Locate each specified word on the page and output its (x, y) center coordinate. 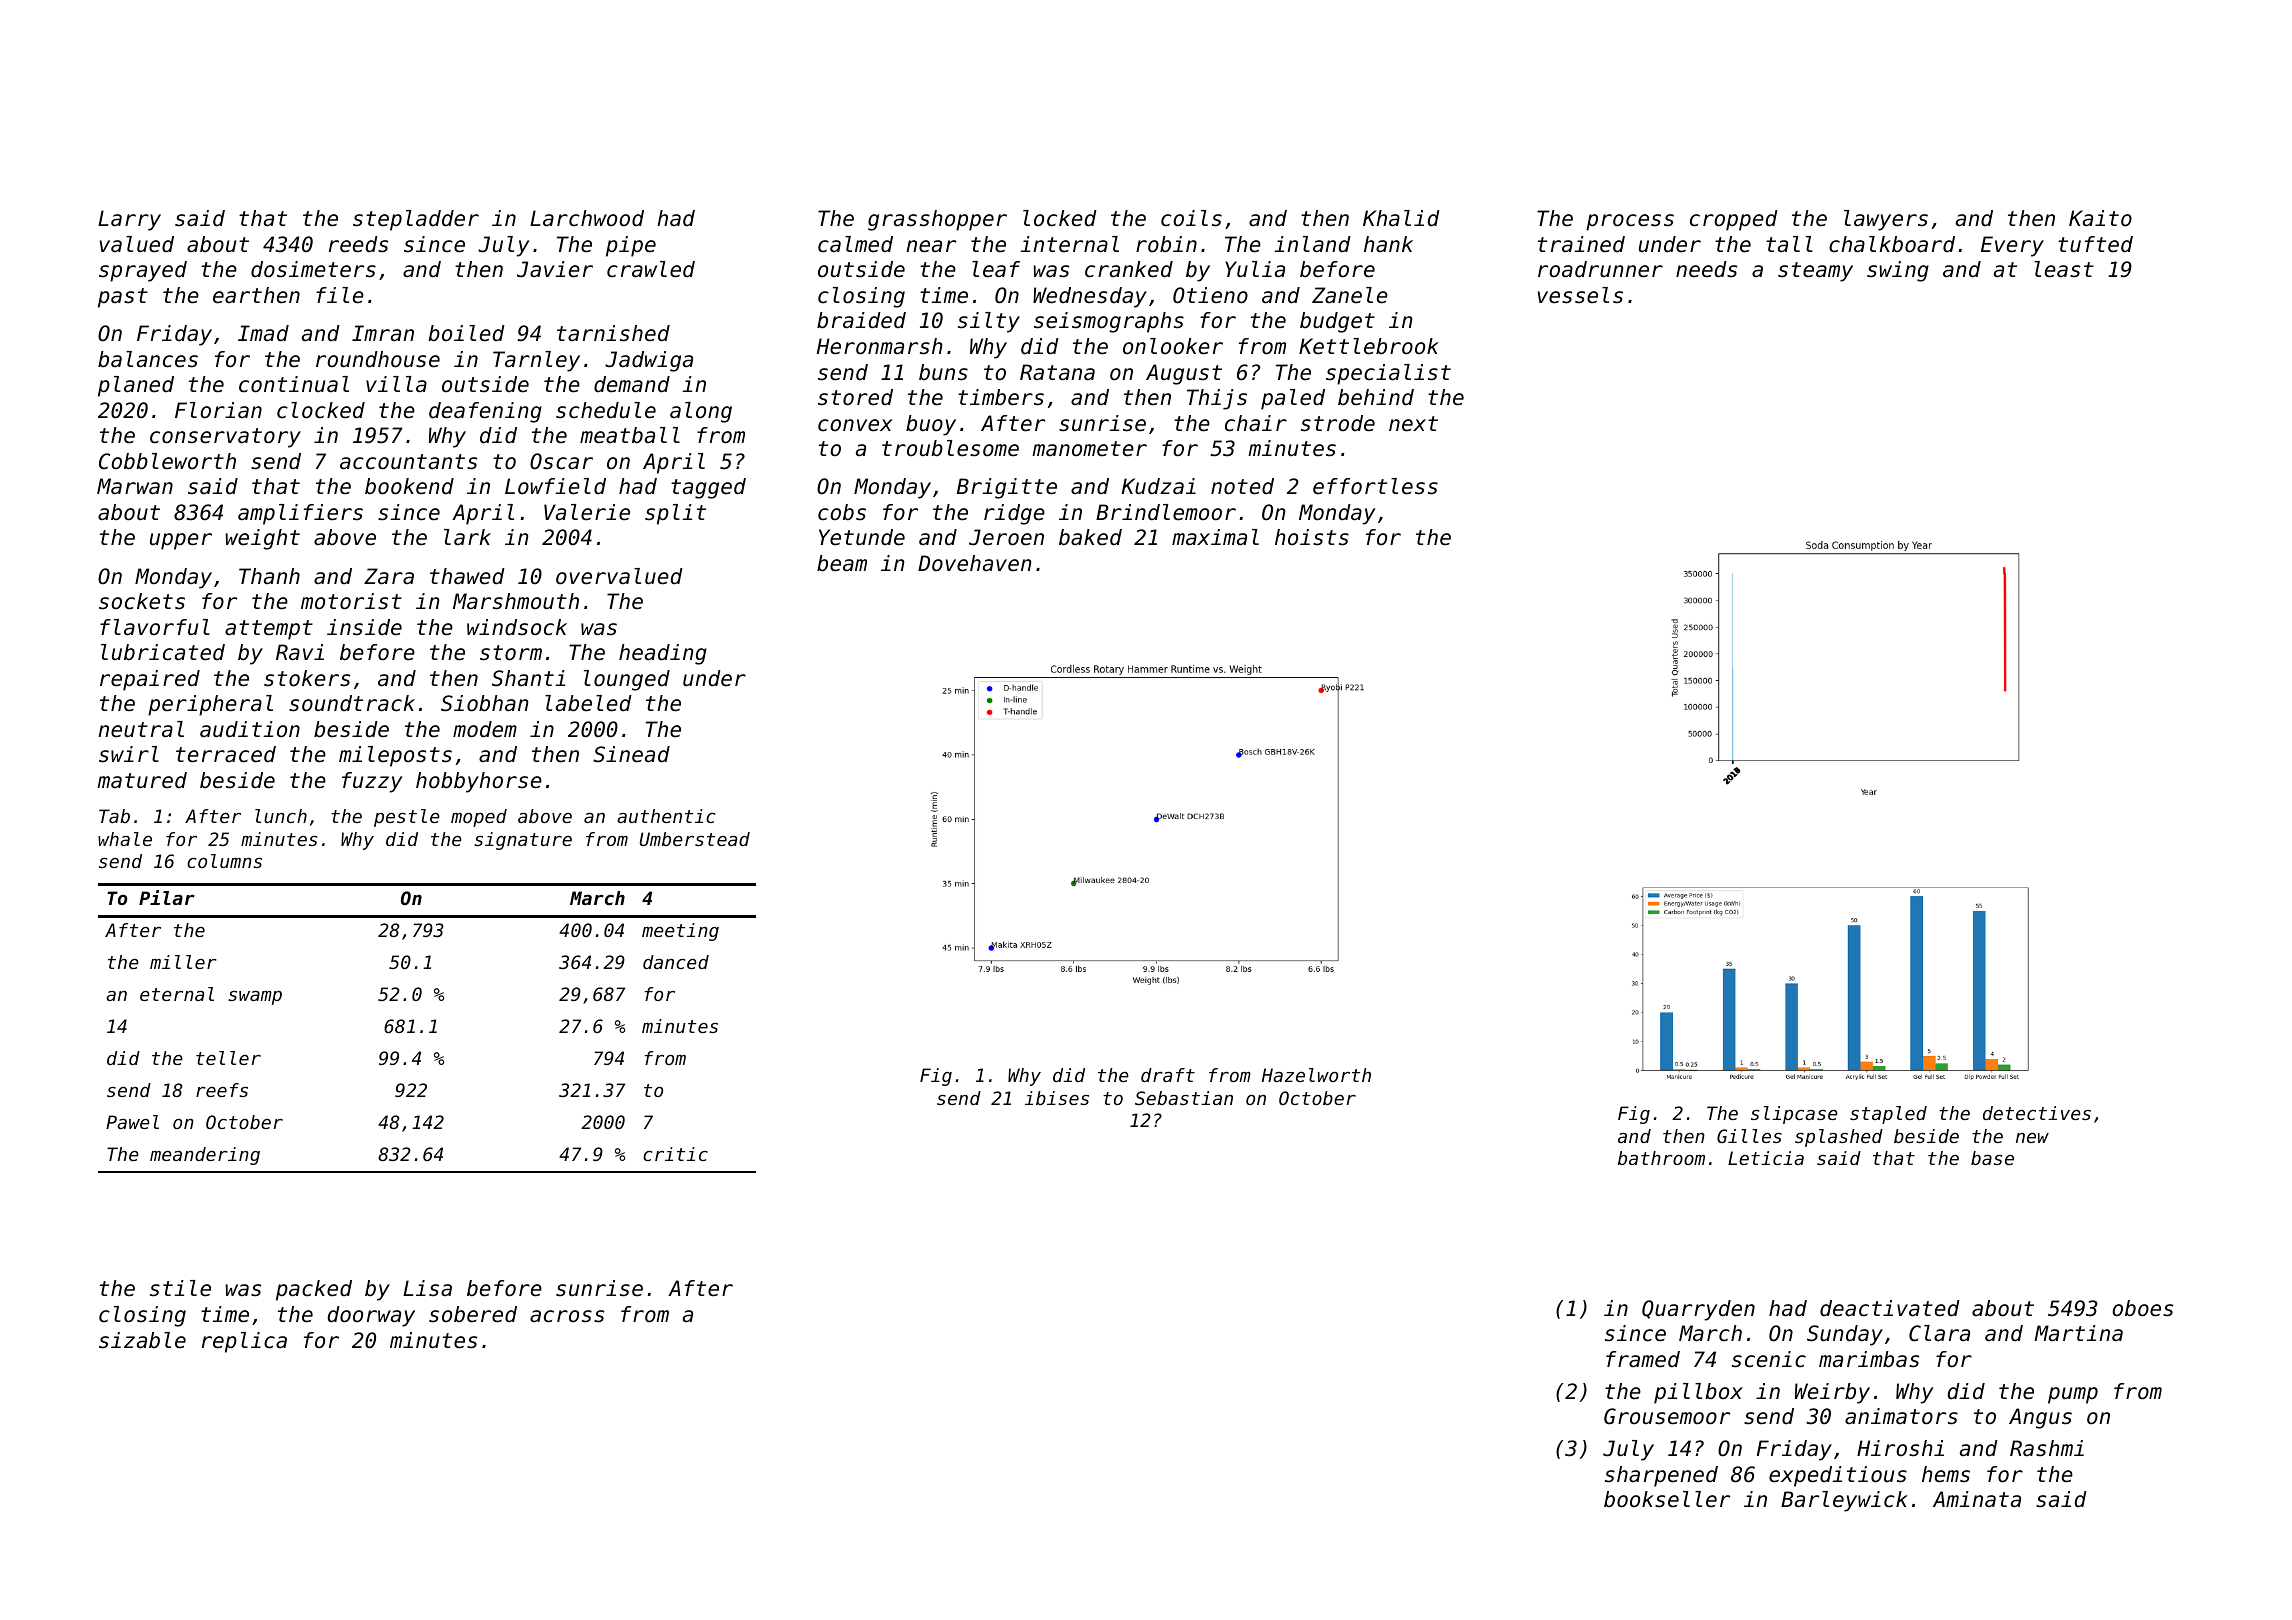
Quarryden (1698, 1310)
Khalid (1401, 218)
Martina (2078, 1333)
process (1630, 222)
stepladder (416, 220)
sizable (142, 1340)
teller (228, 1058)
